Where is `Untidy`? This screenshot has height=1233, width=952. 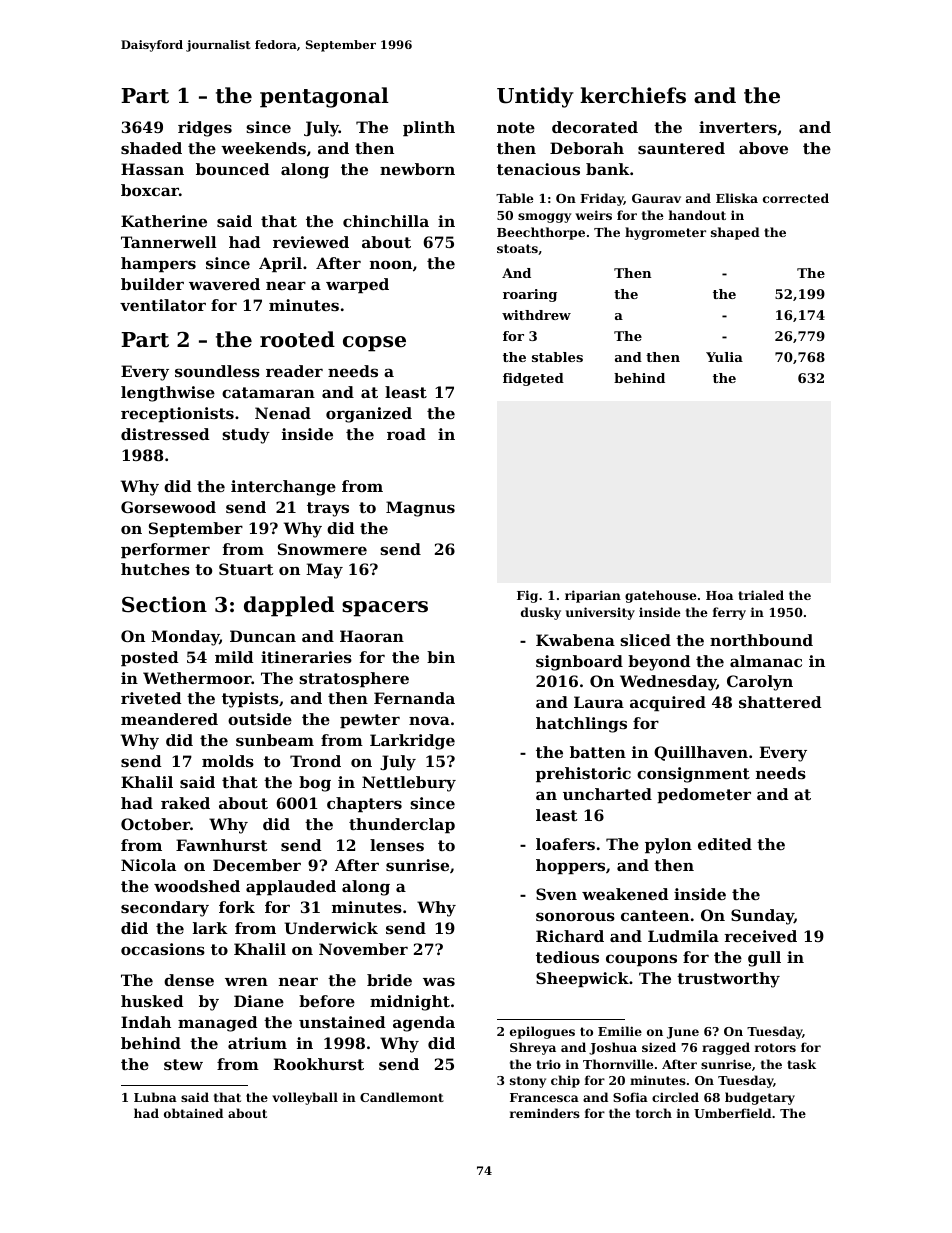
Untidy is located at coordinates (535, 97).
